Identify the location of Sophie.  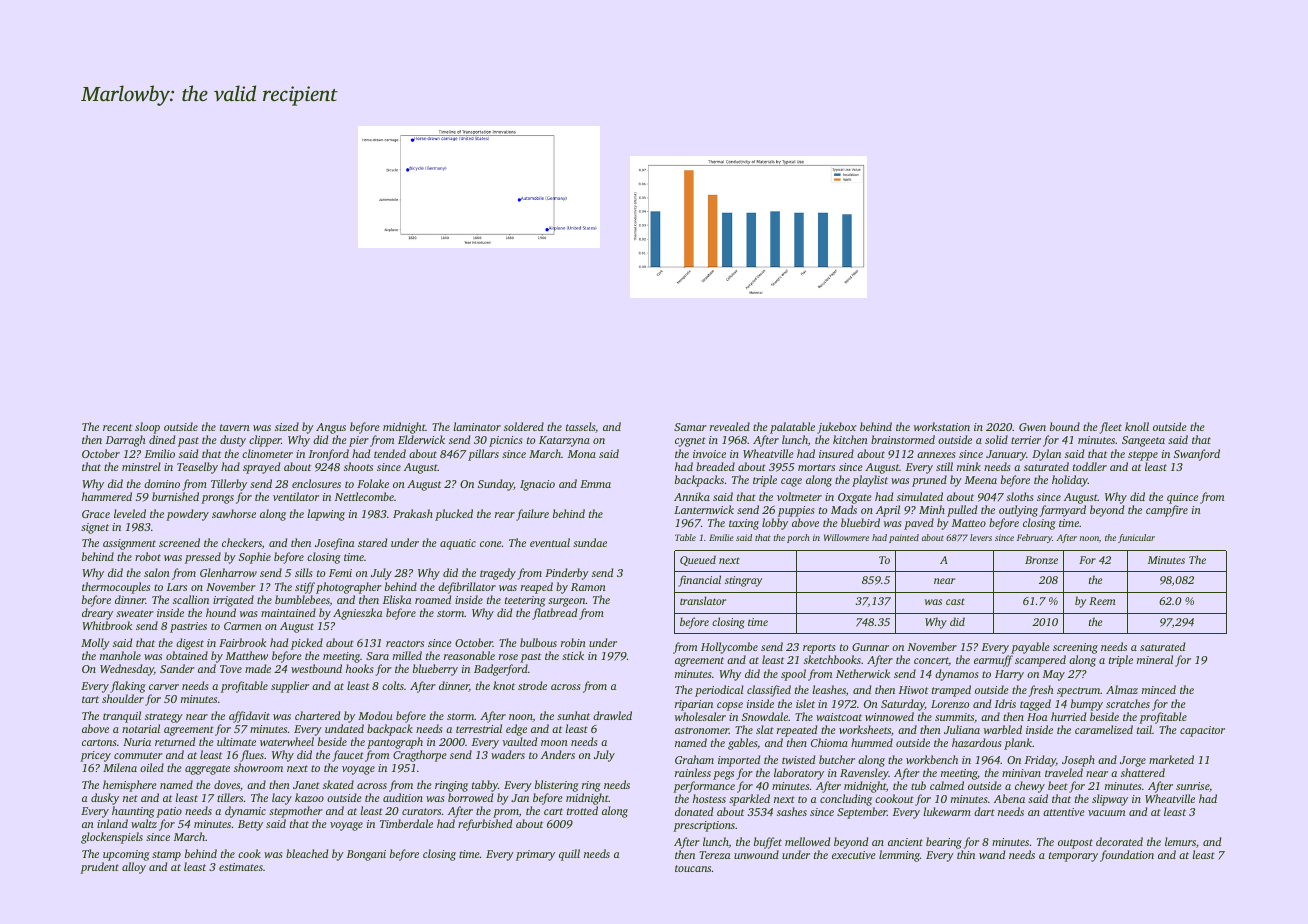
(255, 558).
